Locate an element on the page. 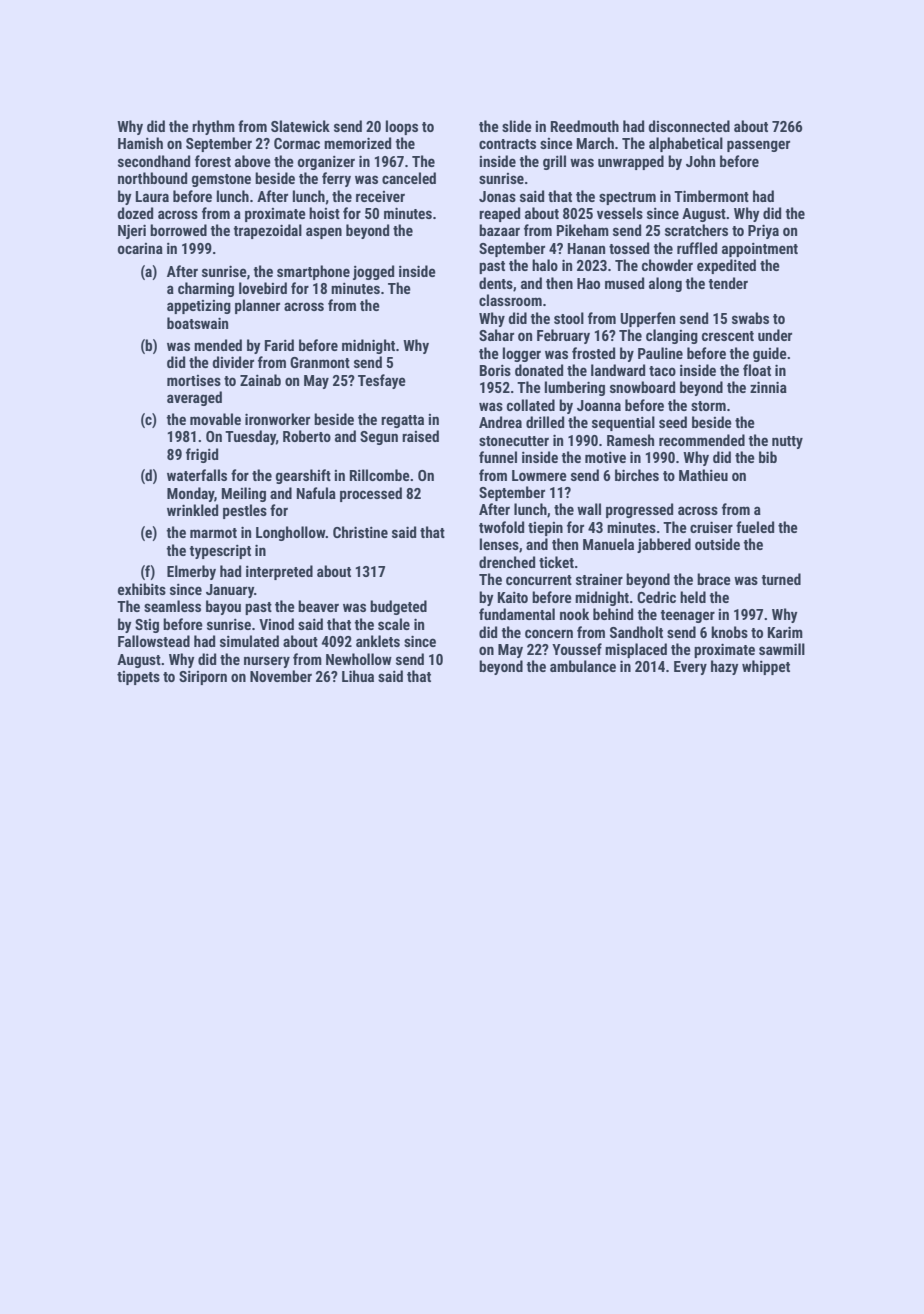 Image resolution: width=924 pixels, height=1314 pixels. gemstone is located at coordinates (221, 180).
